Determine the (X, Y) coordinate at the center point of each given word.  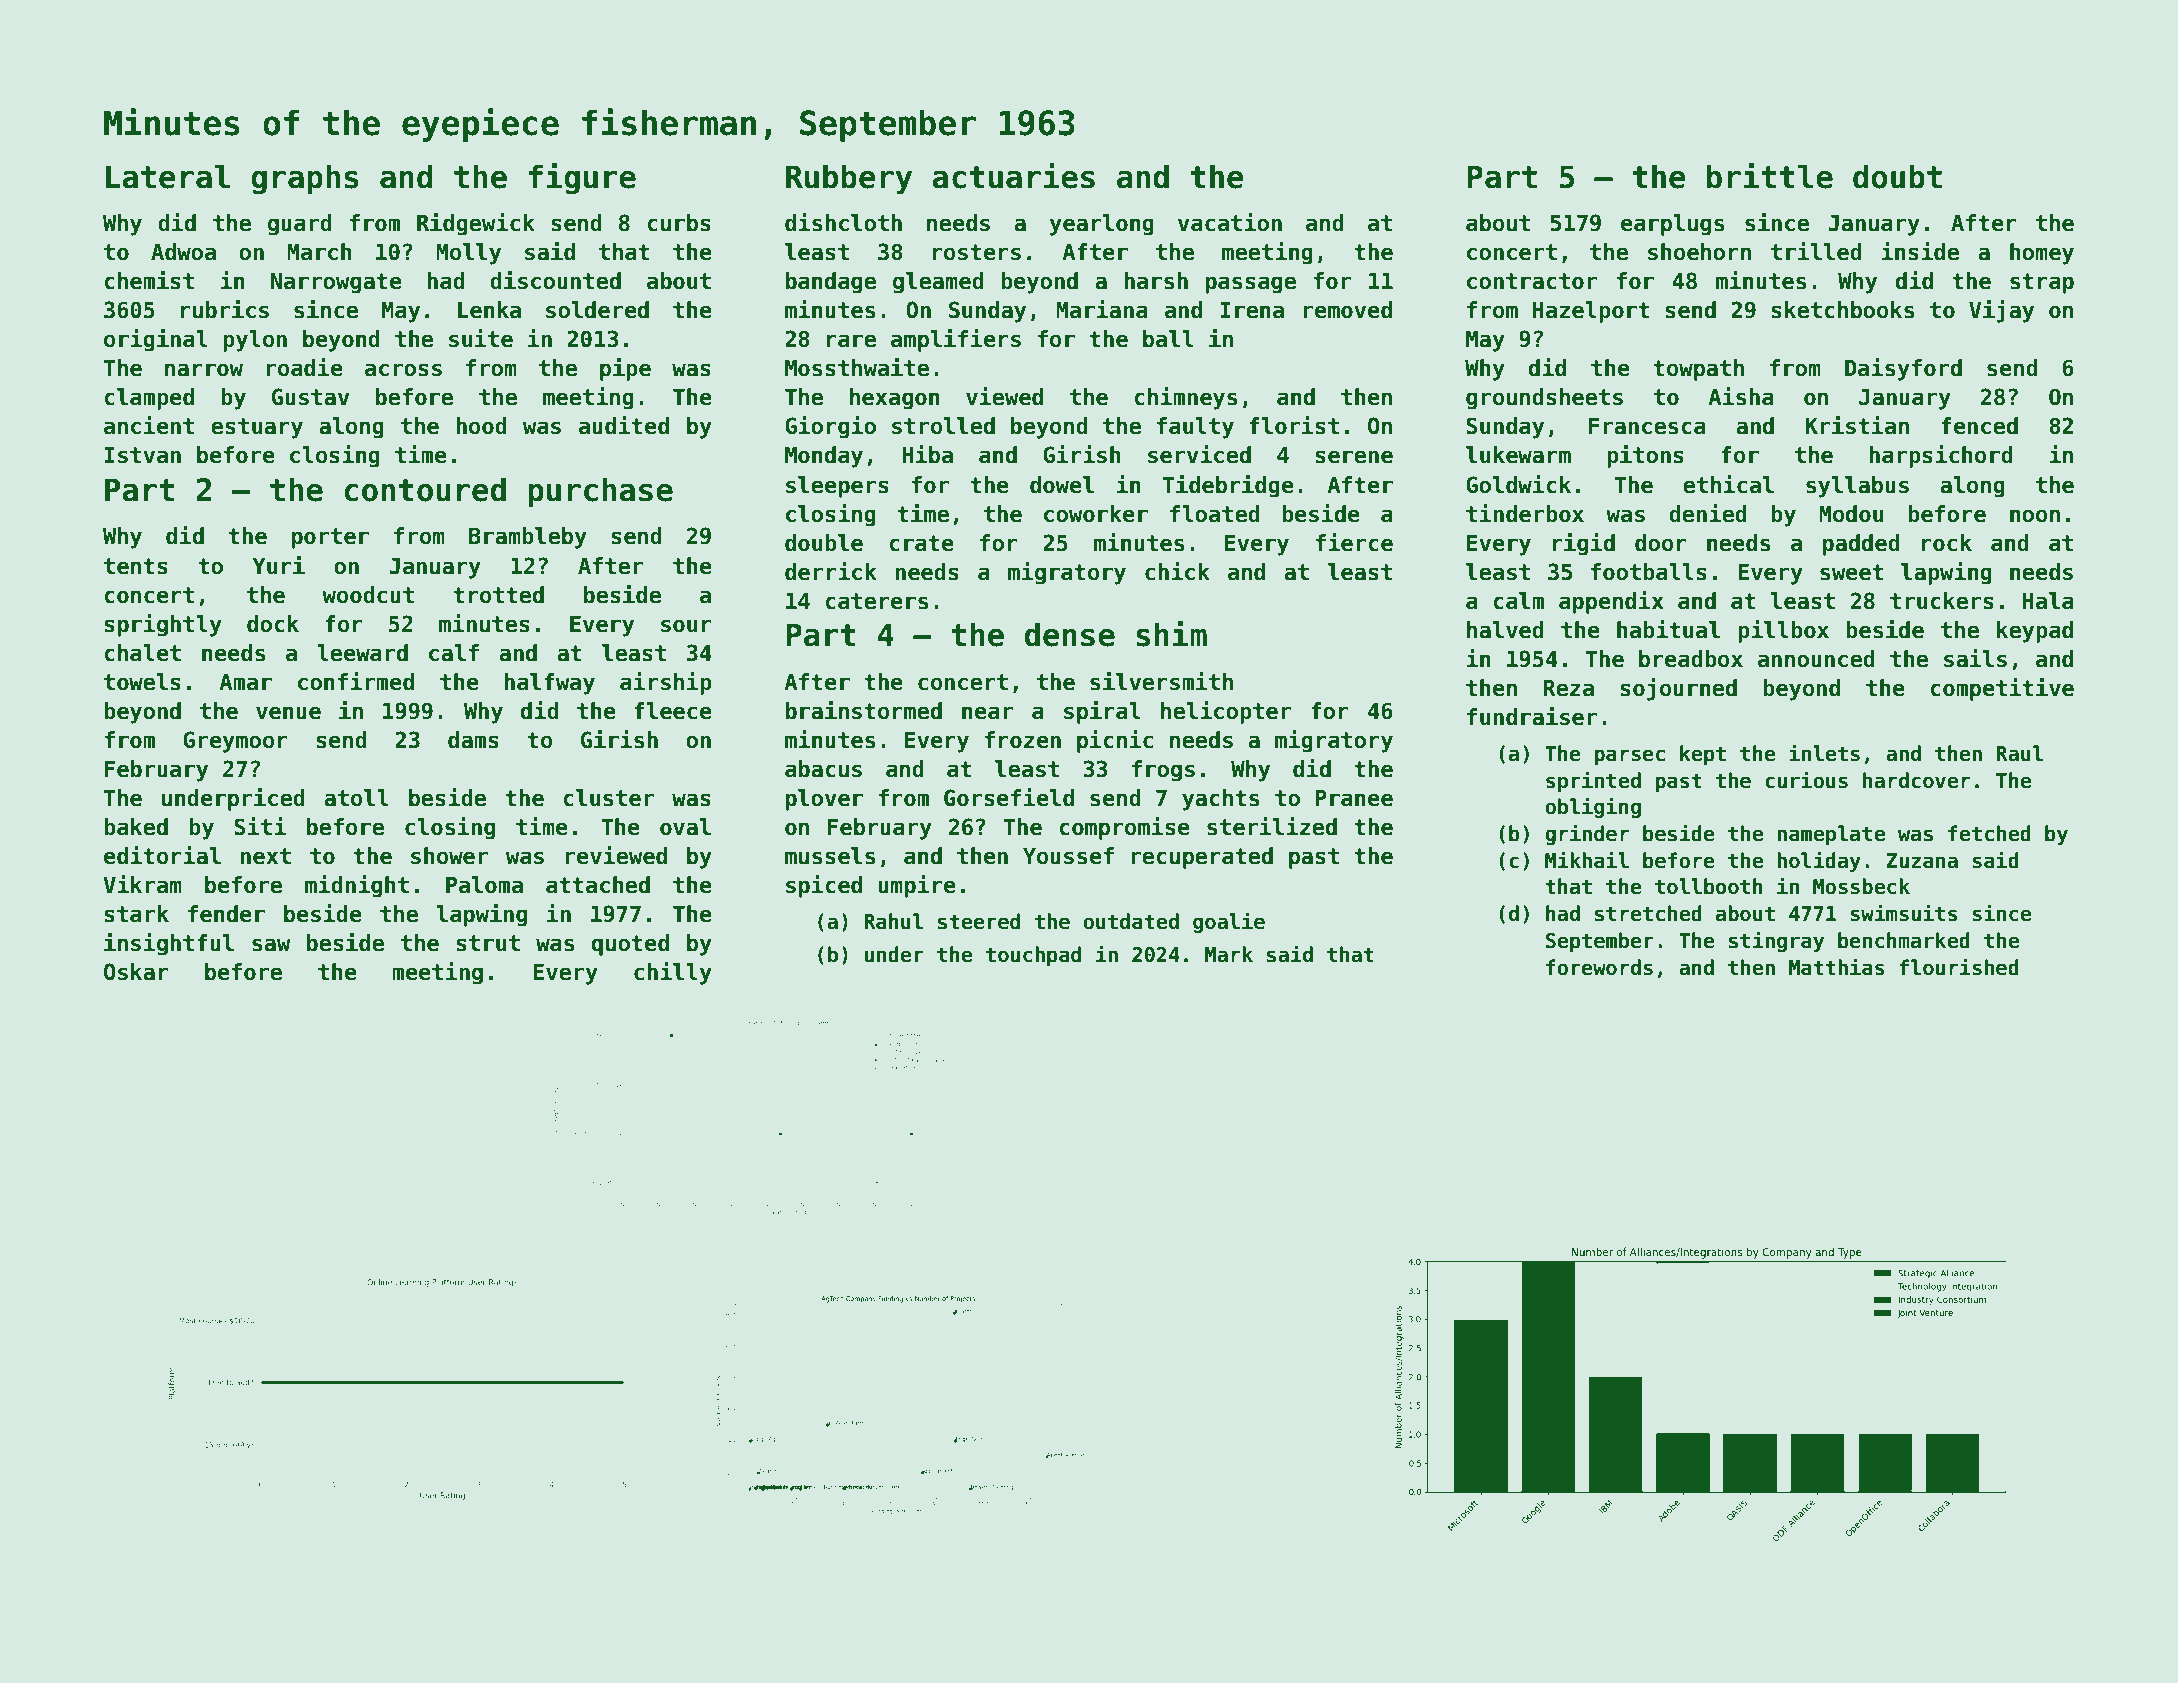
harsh (1156, 281)
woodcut (368, 595)
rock (1947, 543)
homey (2042, 254)
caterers (876, 601)
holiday (1819, 861)
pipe (625, 369)
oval (685, 827)
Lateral (168, 176)
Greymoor (235, 742)
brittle (1770, 176)
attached (598, 885)
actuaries (1013, 176)
